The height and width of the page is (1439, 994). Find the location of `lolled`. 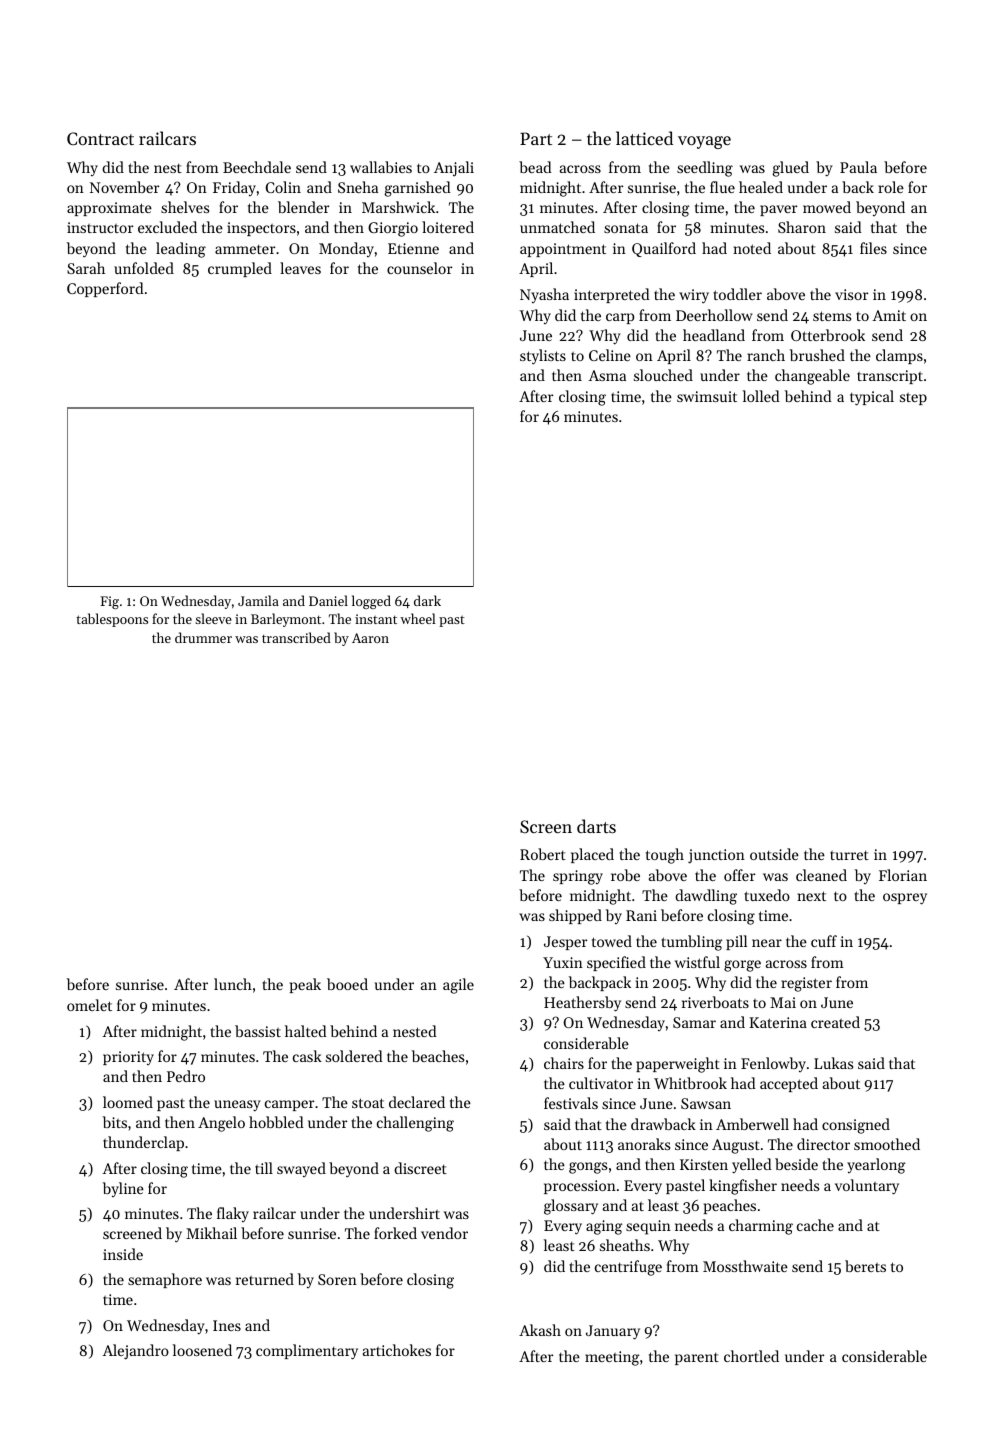

lolled is located at coordinates (761, 396).
